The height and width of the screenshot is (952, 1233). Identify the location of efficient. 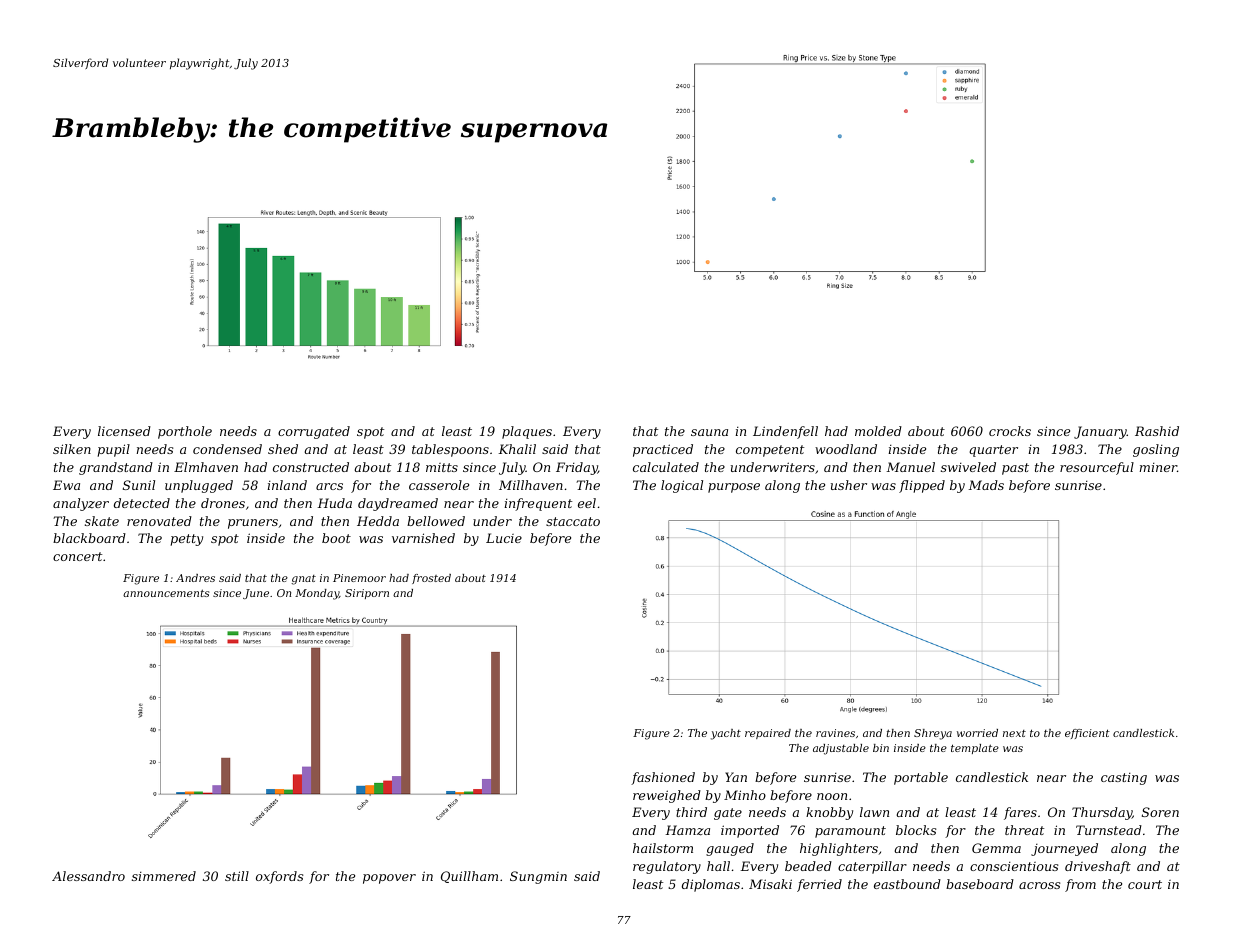
(1087, 734).
